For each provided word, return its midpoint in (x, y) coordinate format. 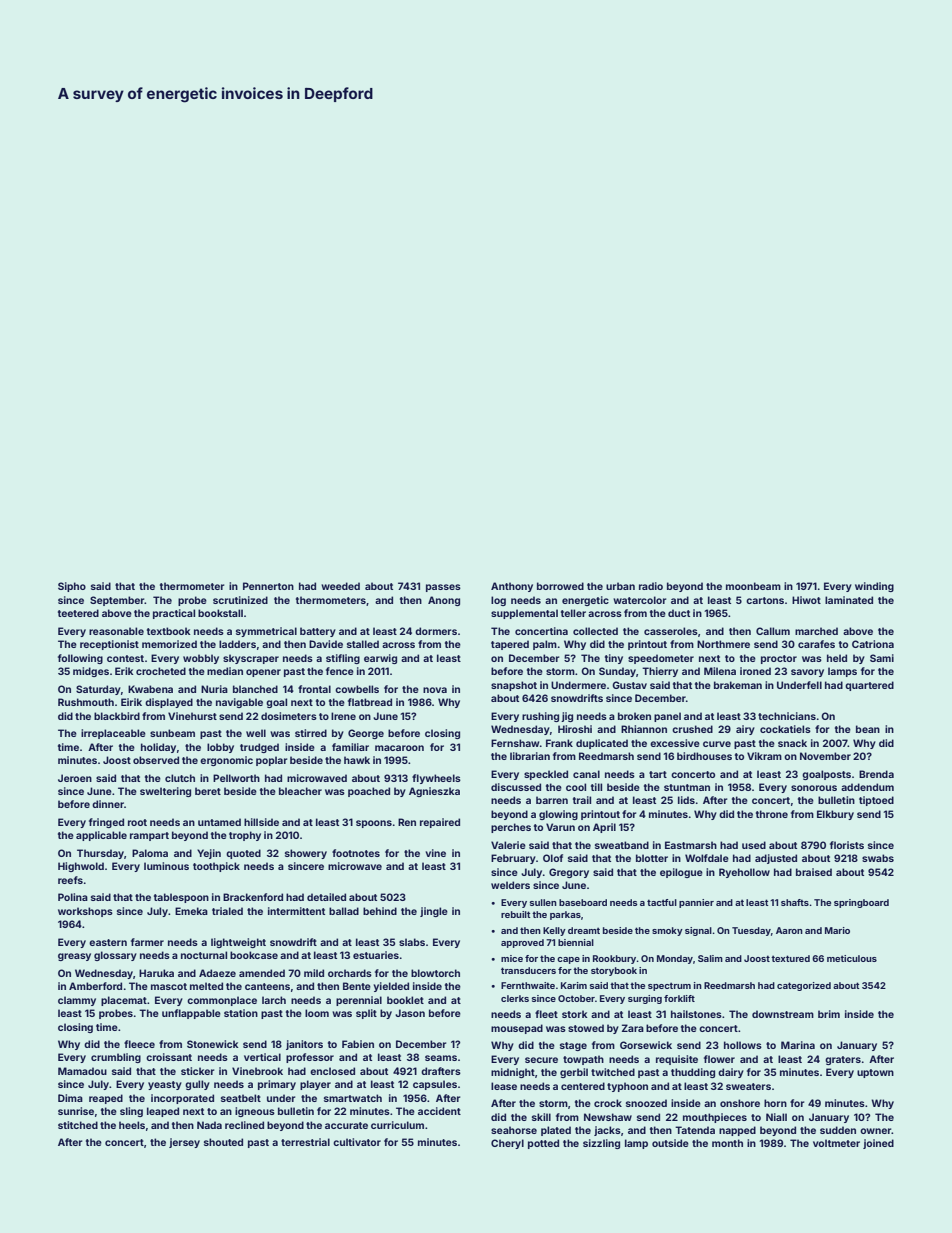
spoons (374, 824)
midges (91, 672)
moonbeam (753, 586)
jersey (184, 1143)
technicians (787, 716)
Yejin (209, 854)
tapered (510, 645)
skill (541, 1117)
